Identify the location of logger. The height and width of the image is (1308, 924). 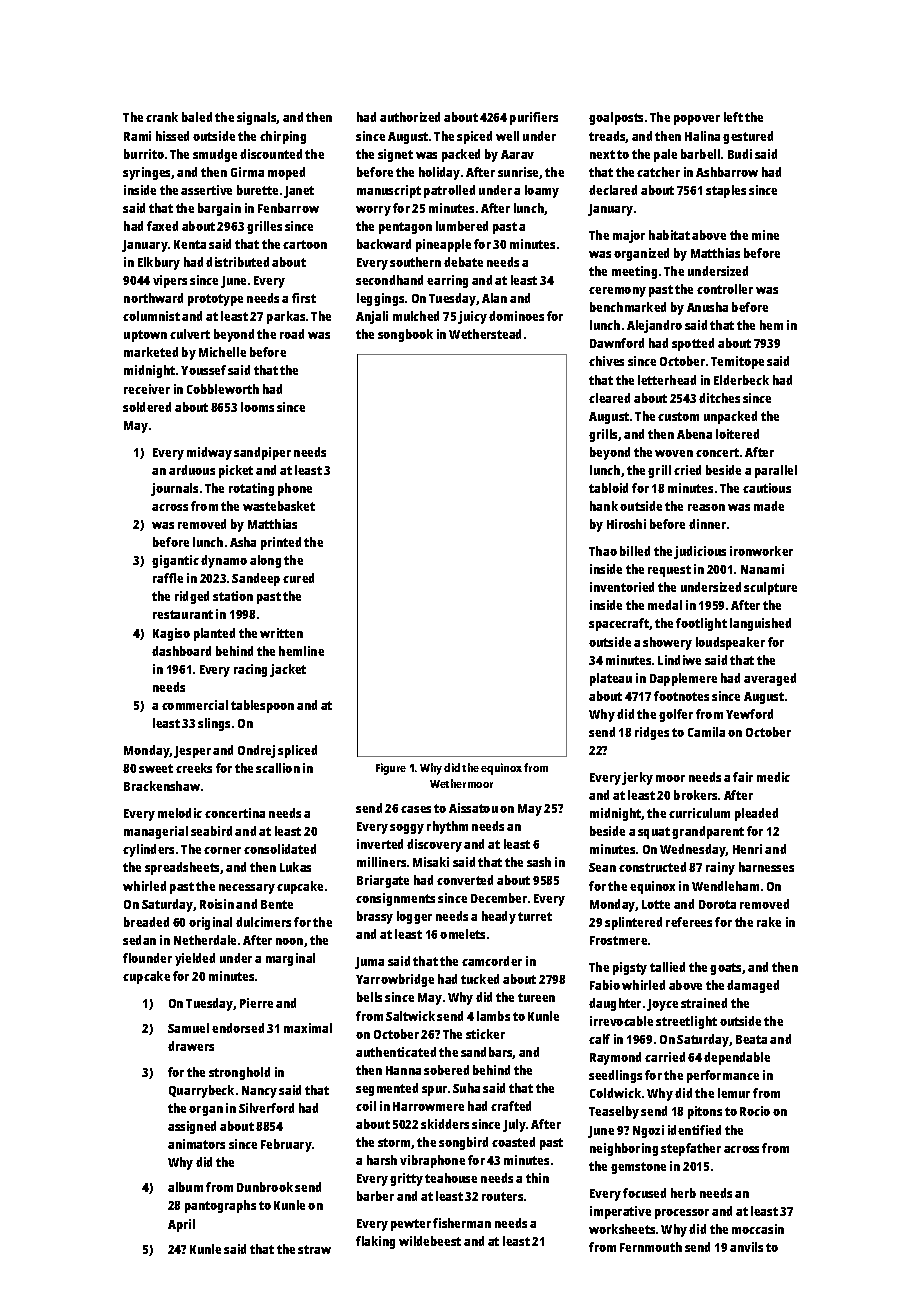
(414, 917).
